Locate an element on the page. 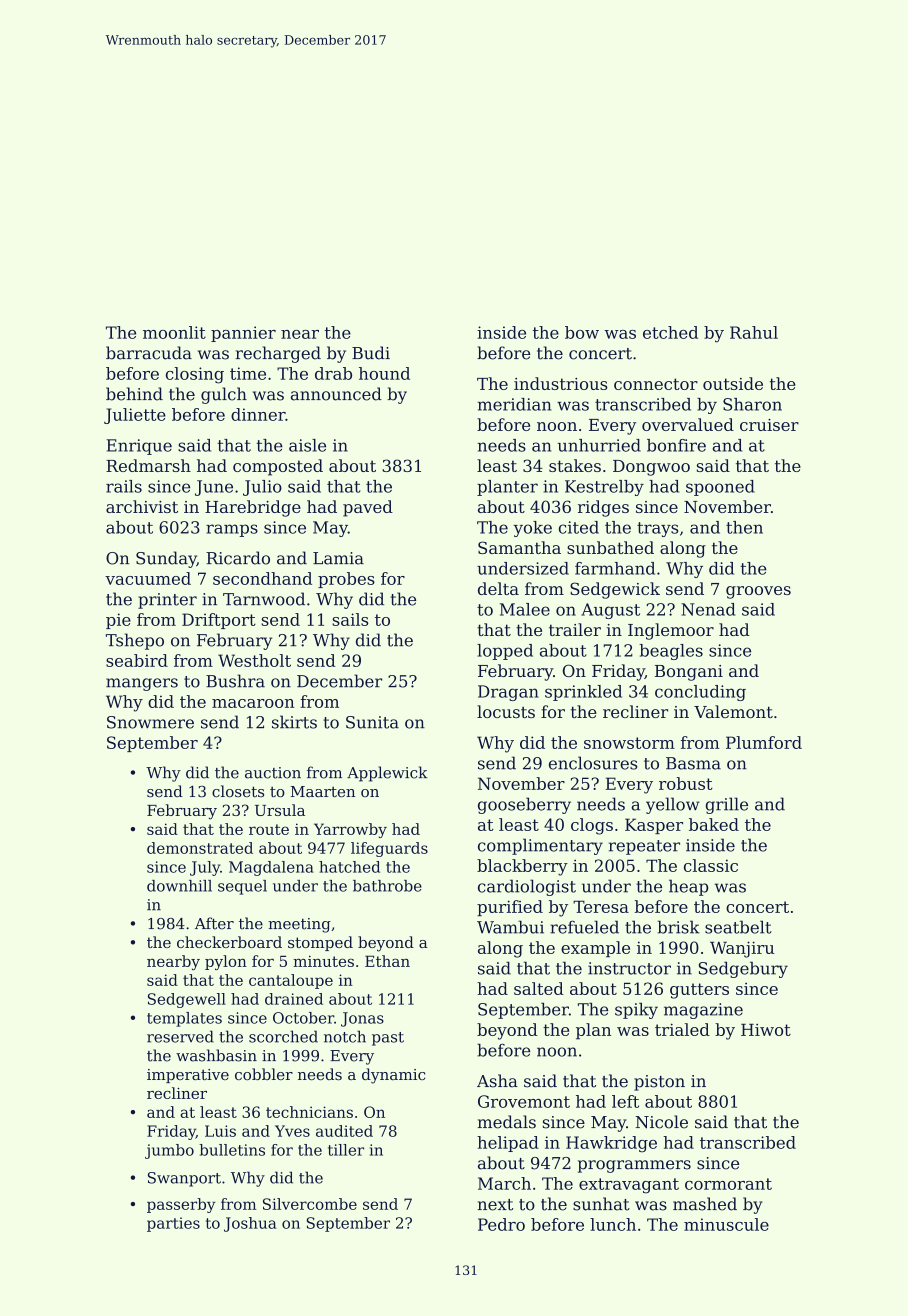 The image size is (908, 1316). baked is located at coordinates (714, 824).
